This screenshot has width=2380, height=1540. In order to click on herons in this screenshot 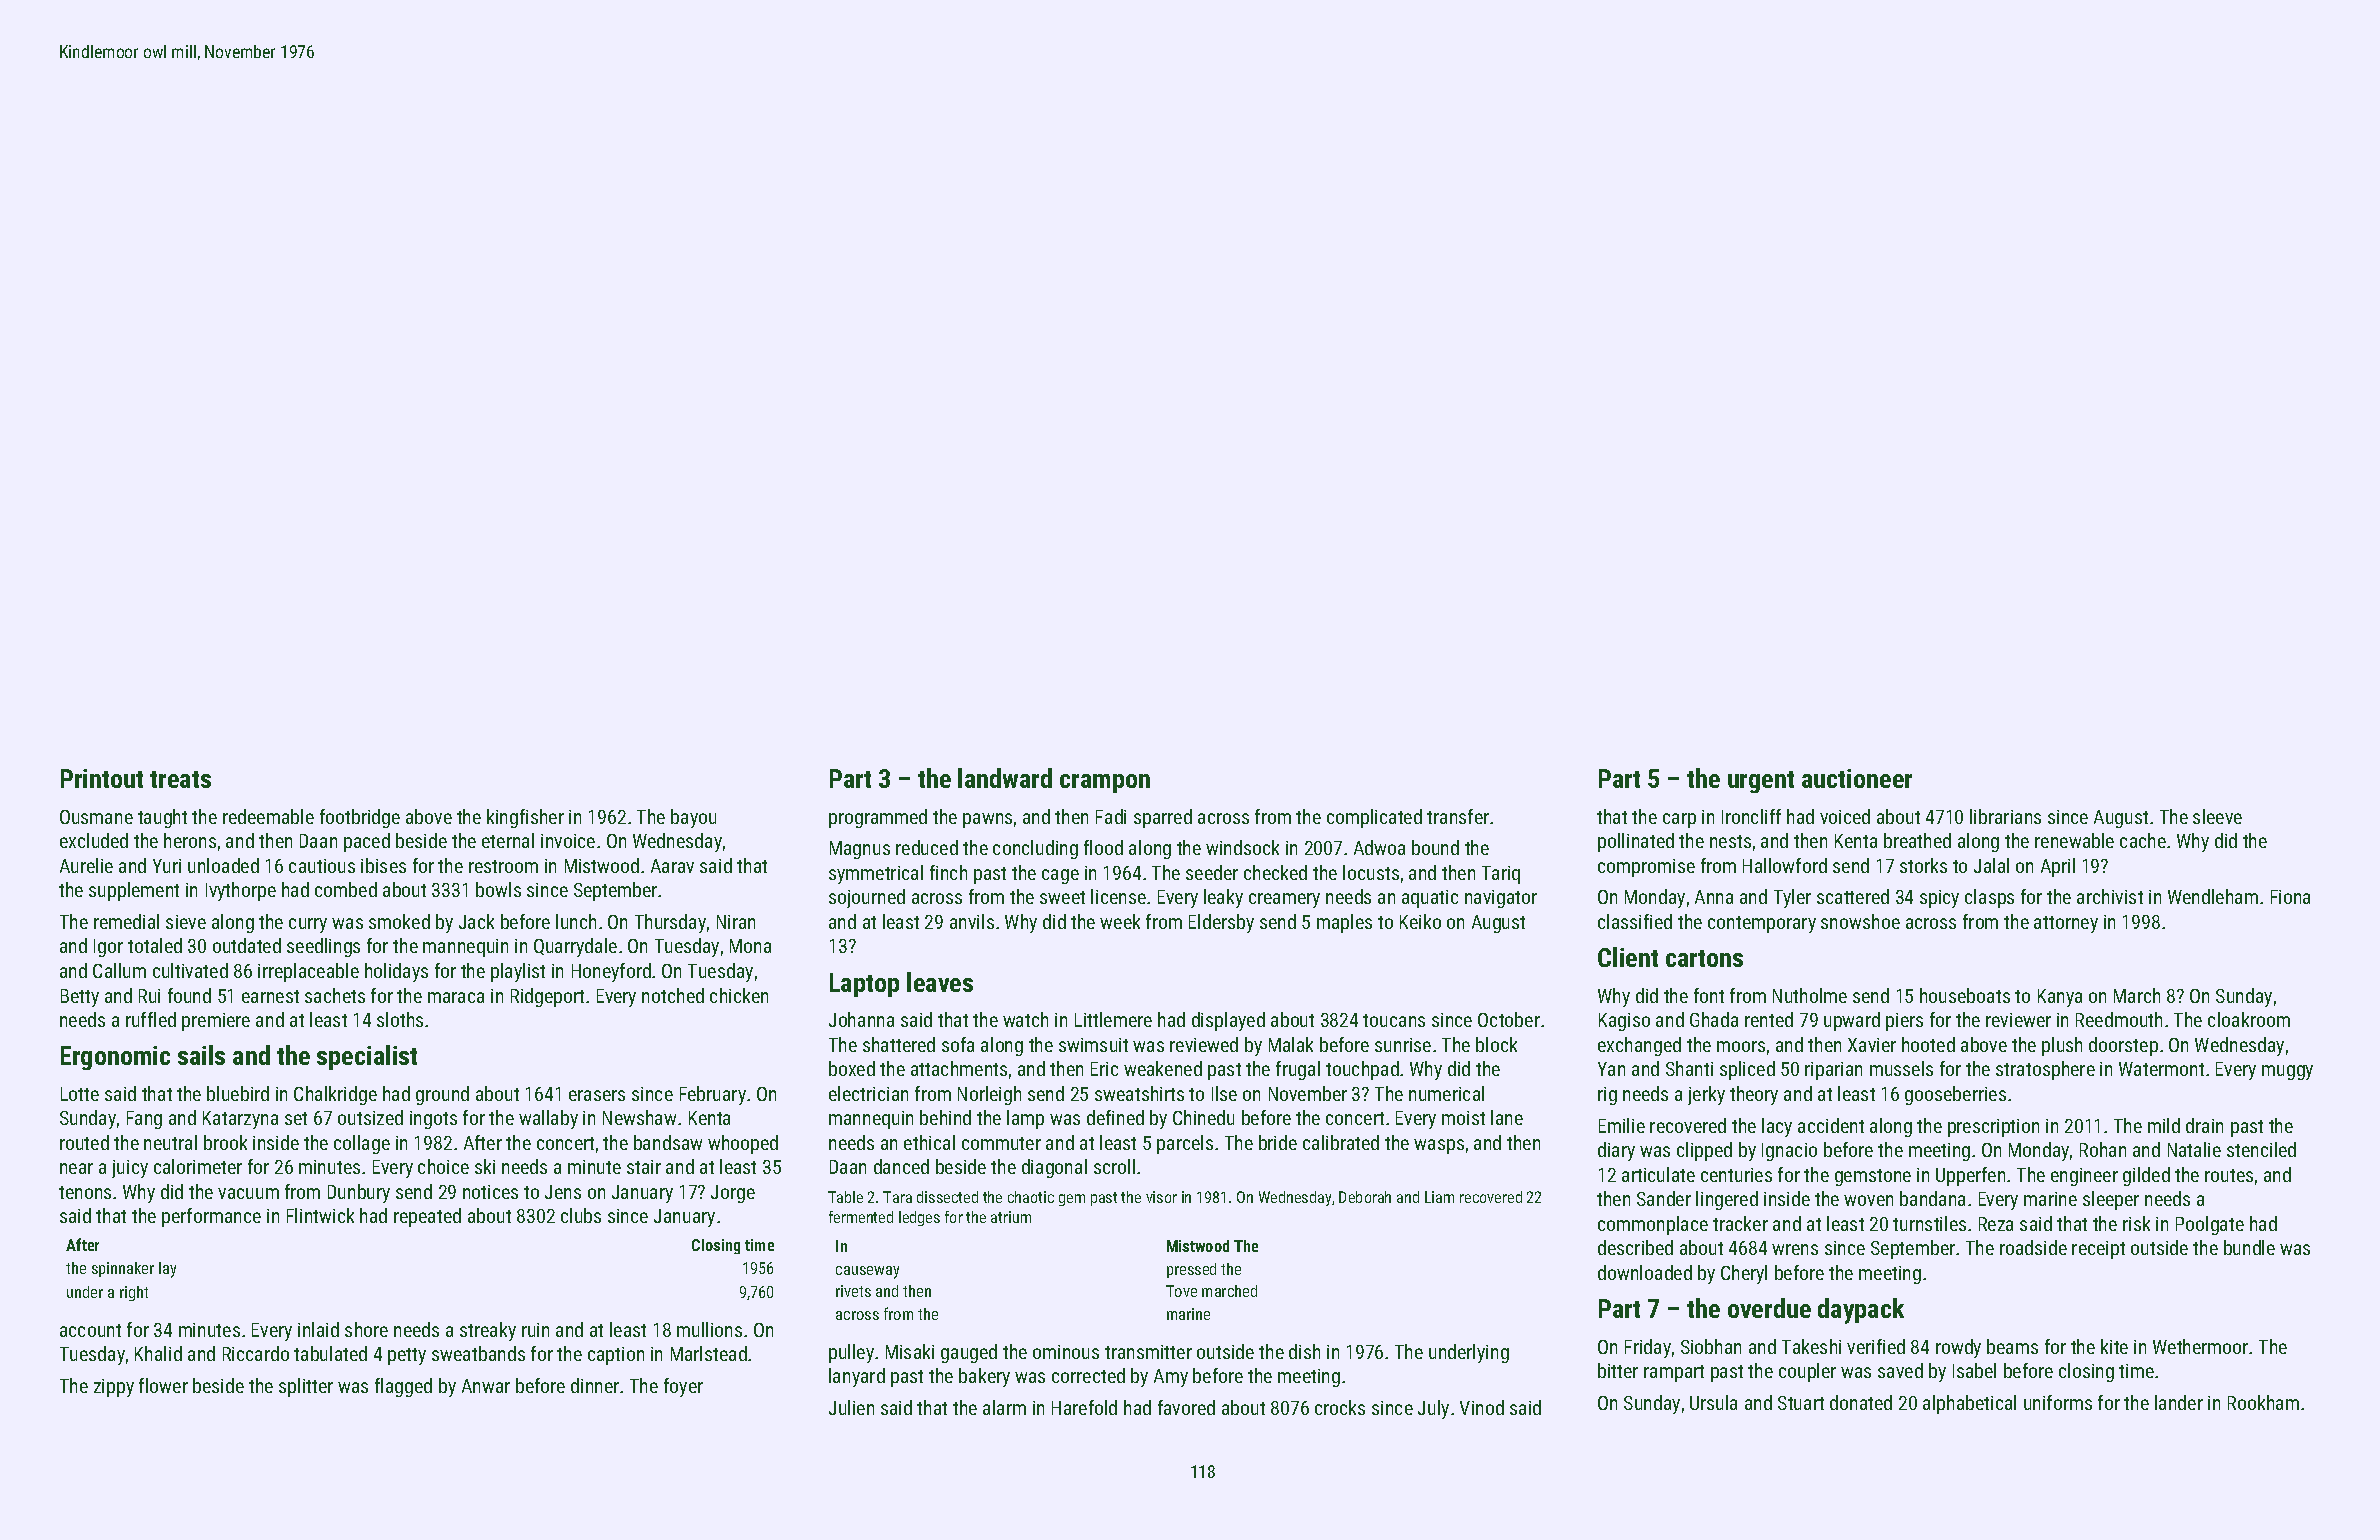, I will do `click(190, 840)`.
